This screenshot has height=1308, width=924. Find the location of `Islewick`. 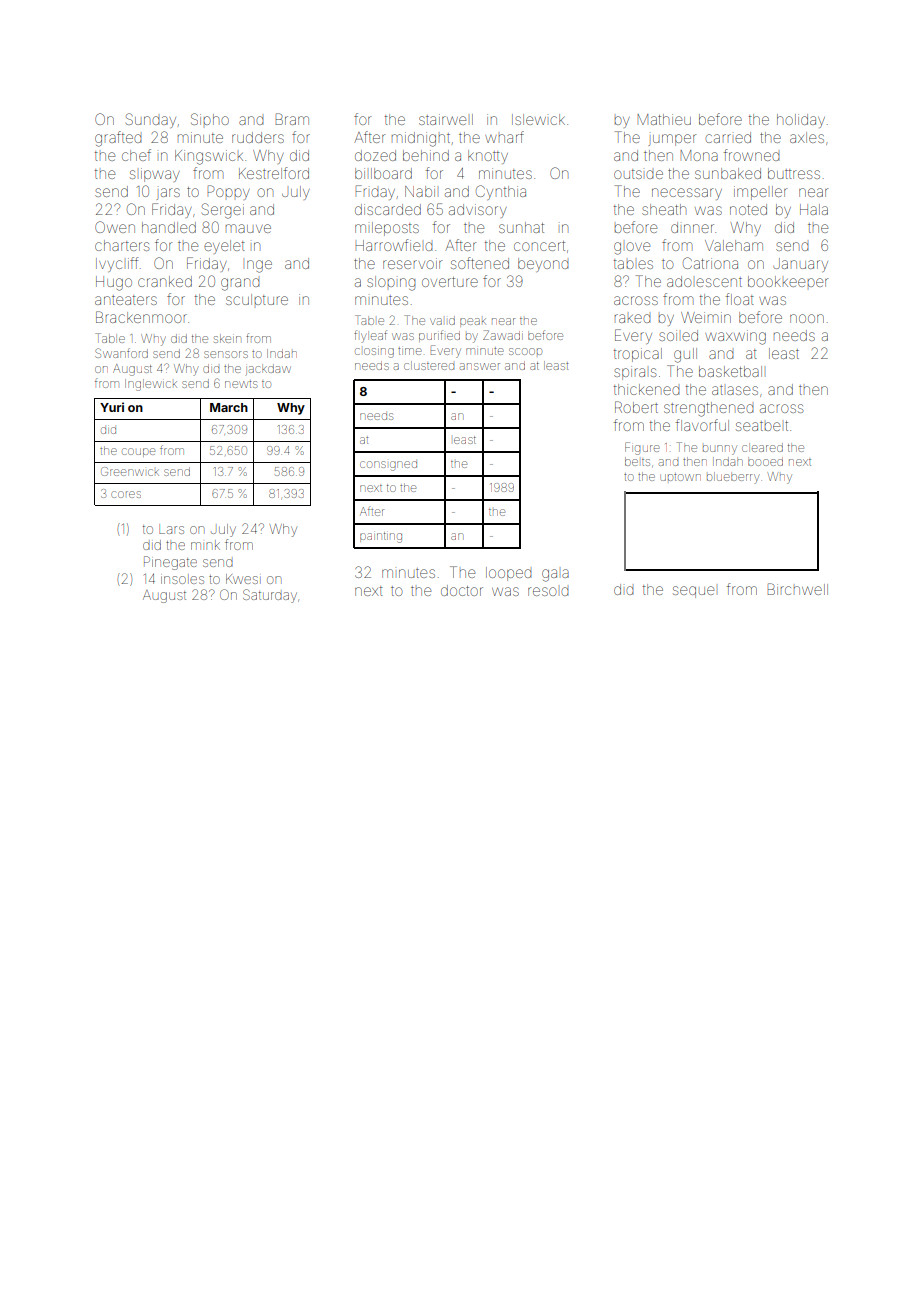

Islewick is located at coordinates (538, 119).
